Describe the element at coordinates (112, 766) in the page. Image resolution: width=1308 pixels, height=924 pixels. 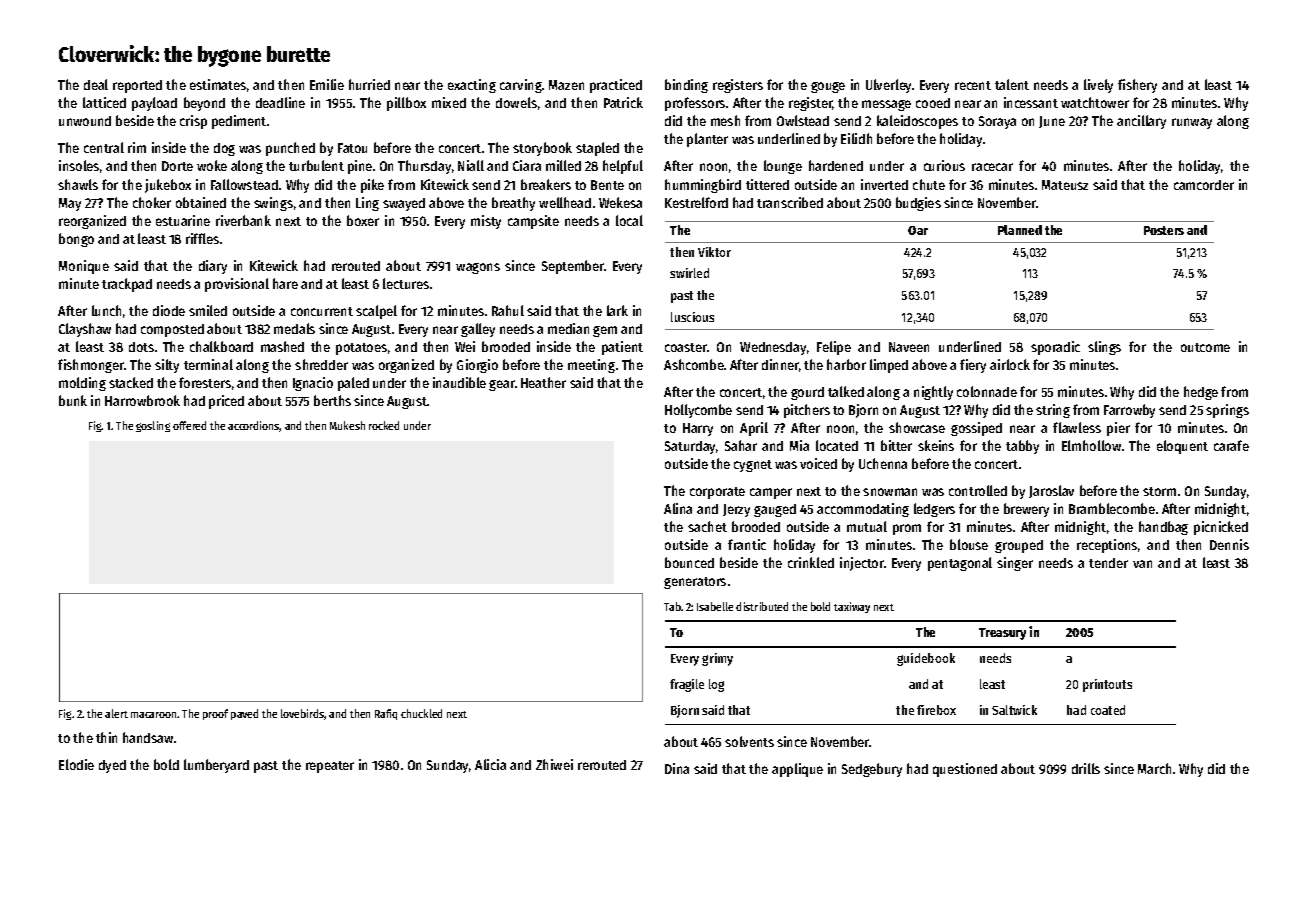
I see `dyed` at that location.
